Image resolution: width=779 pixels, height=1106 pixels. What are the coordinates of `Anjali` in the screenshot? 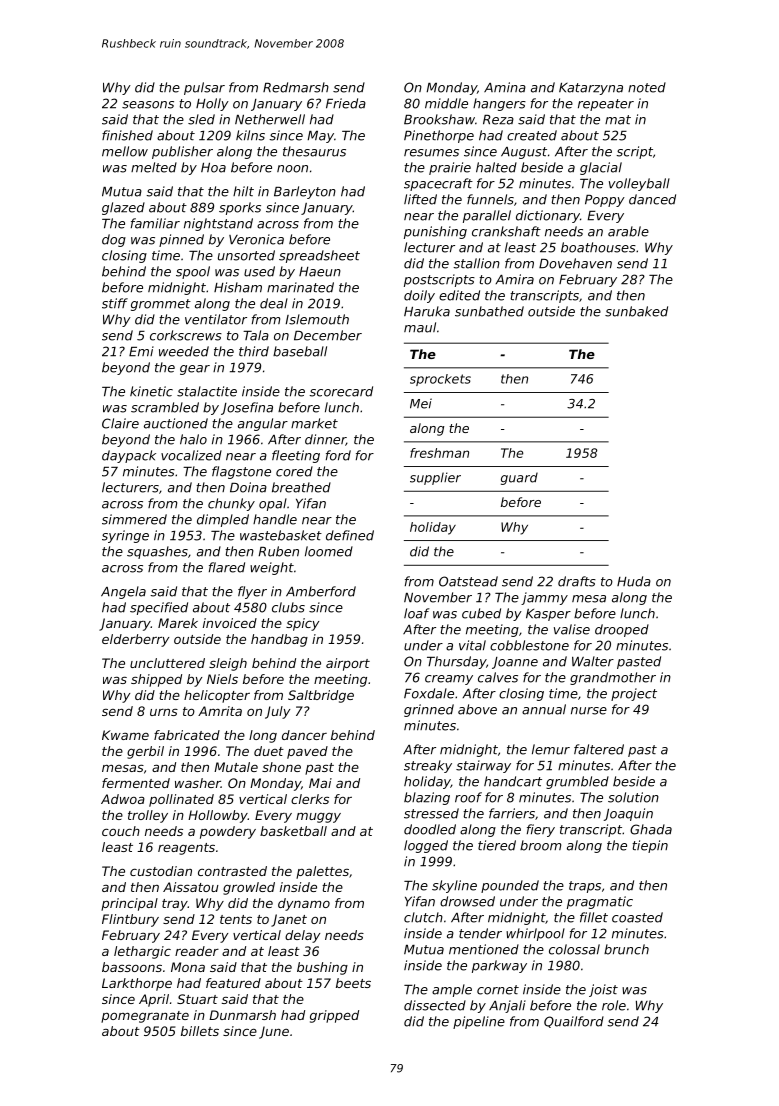 It's located at (507, 1006).
